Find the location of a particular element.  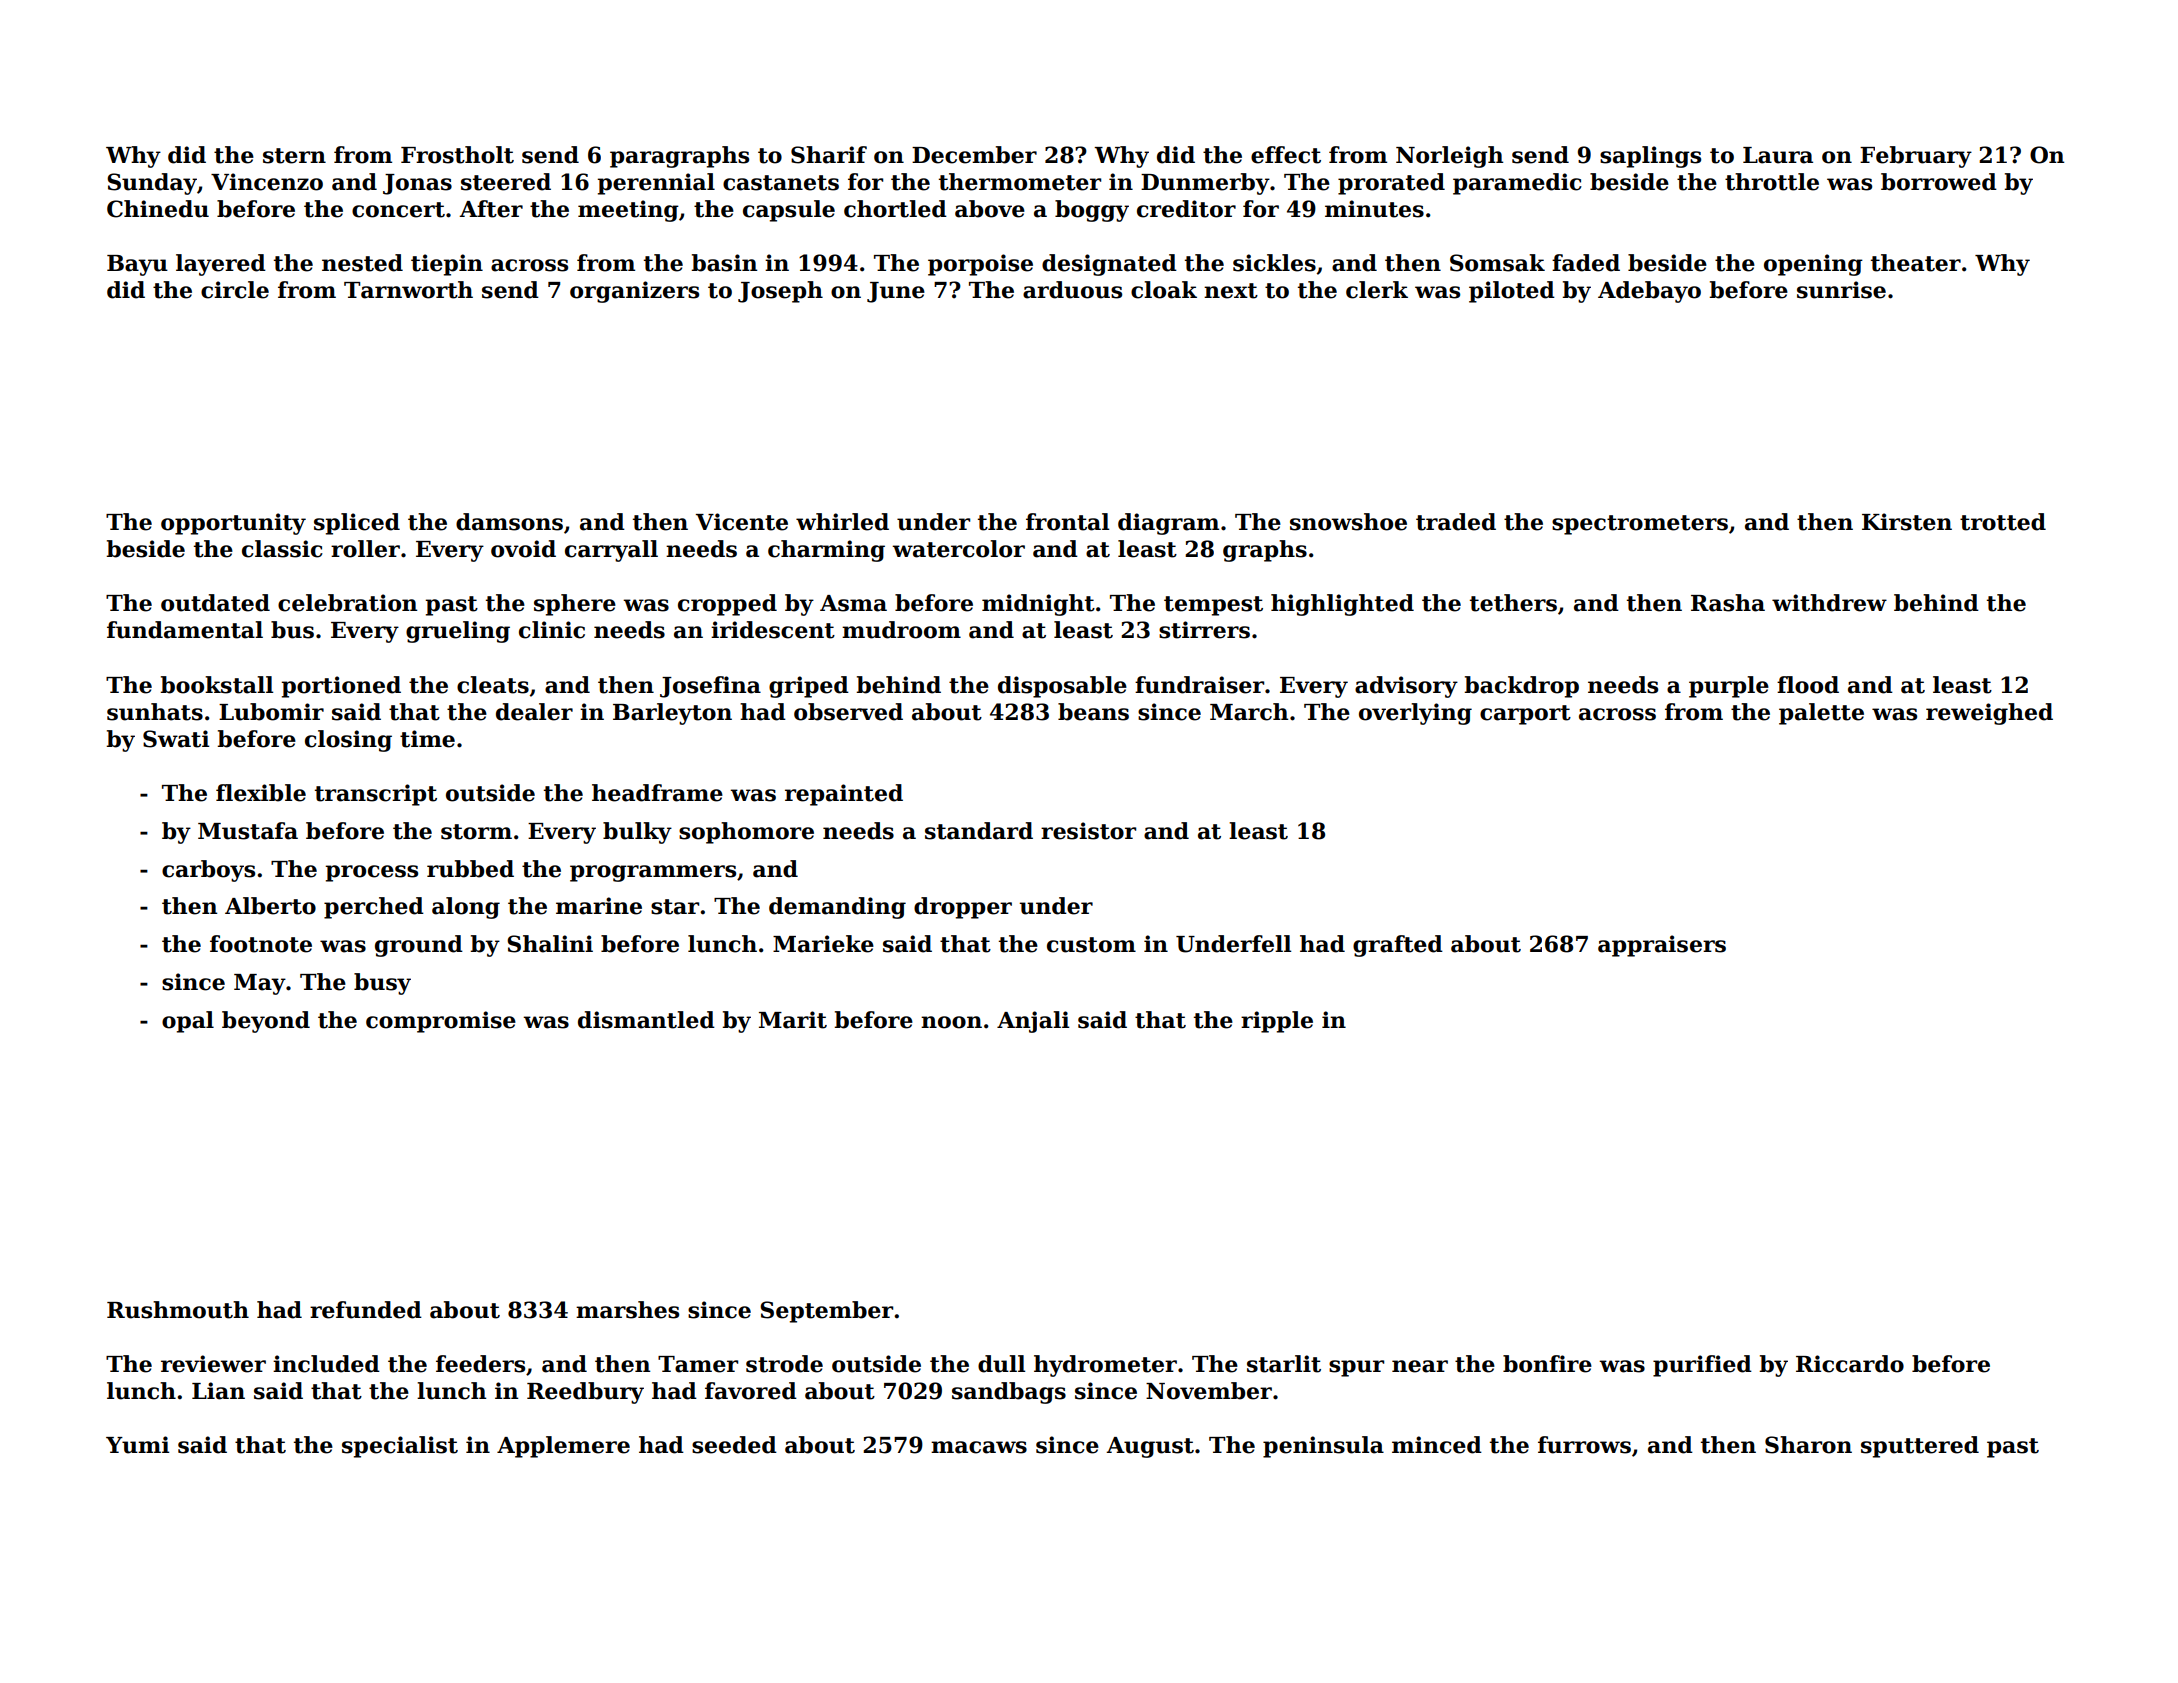

Joseph is located at coordinates (780, 292).
